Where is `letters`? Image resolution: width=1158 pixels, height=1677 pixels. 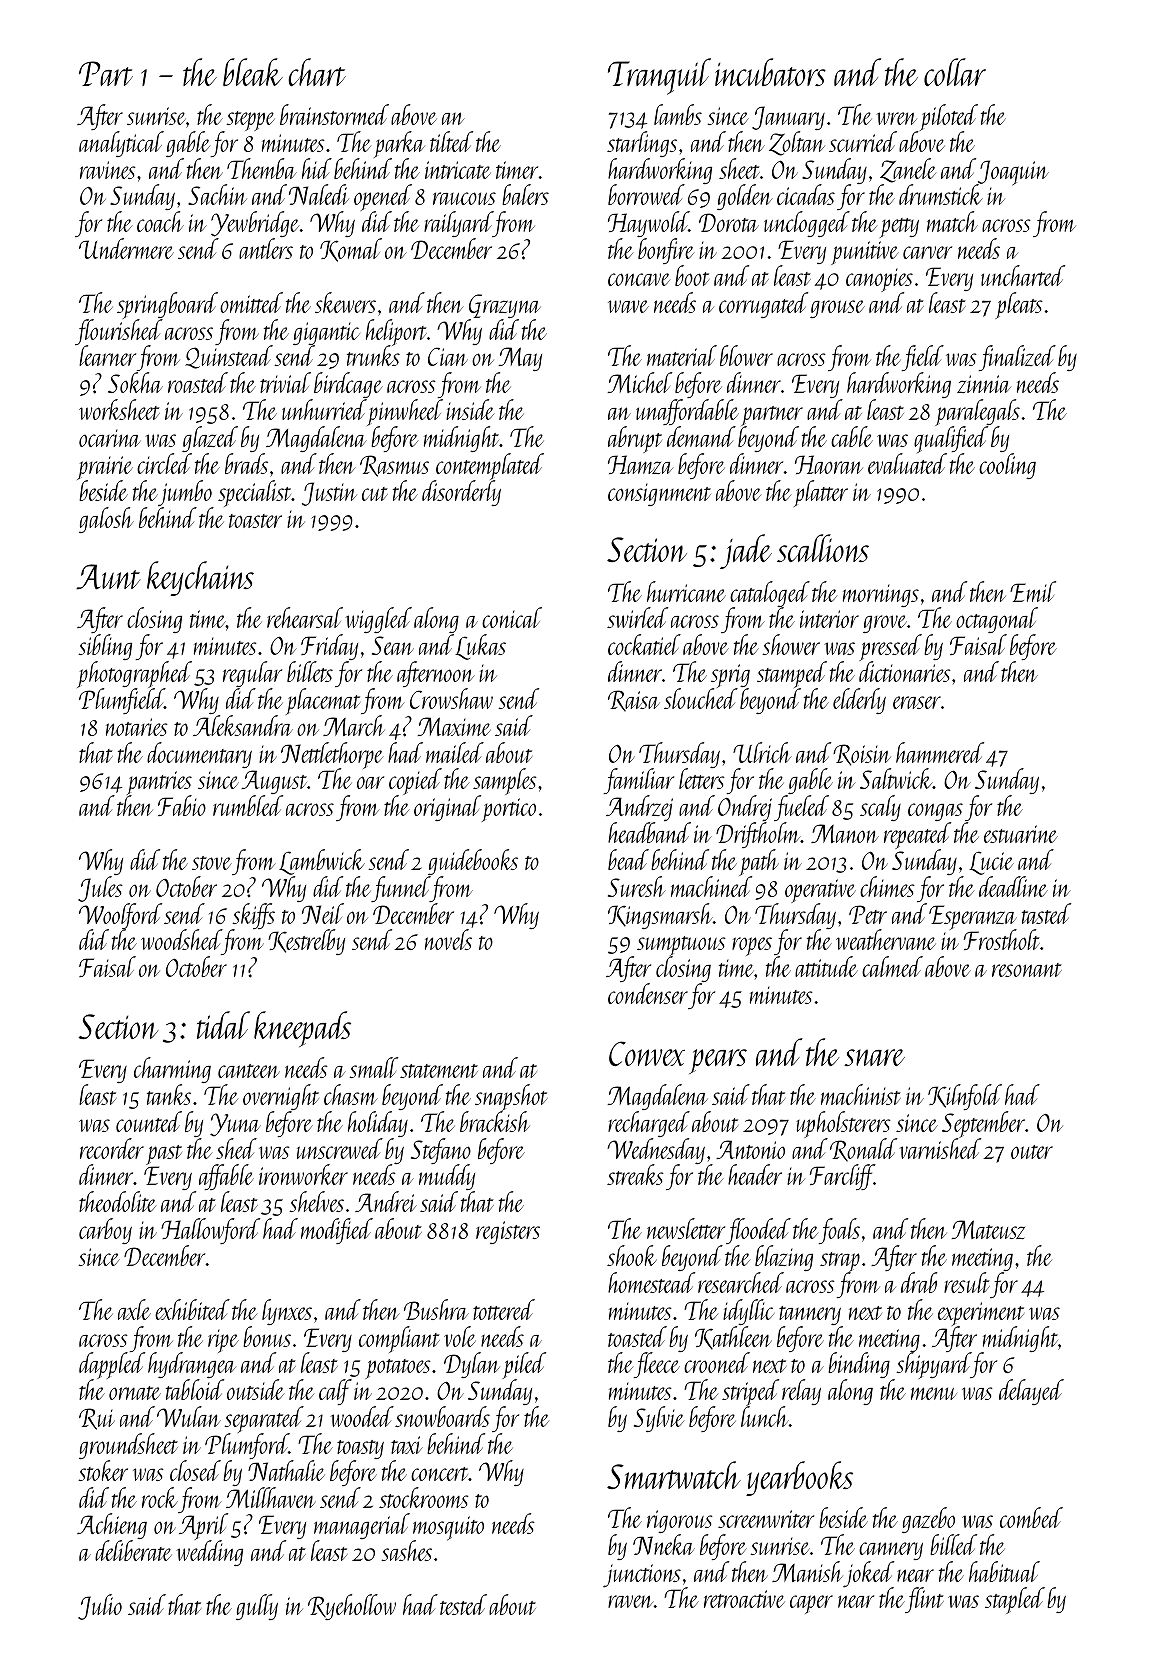 letters is located at coordinates (702, 779).
